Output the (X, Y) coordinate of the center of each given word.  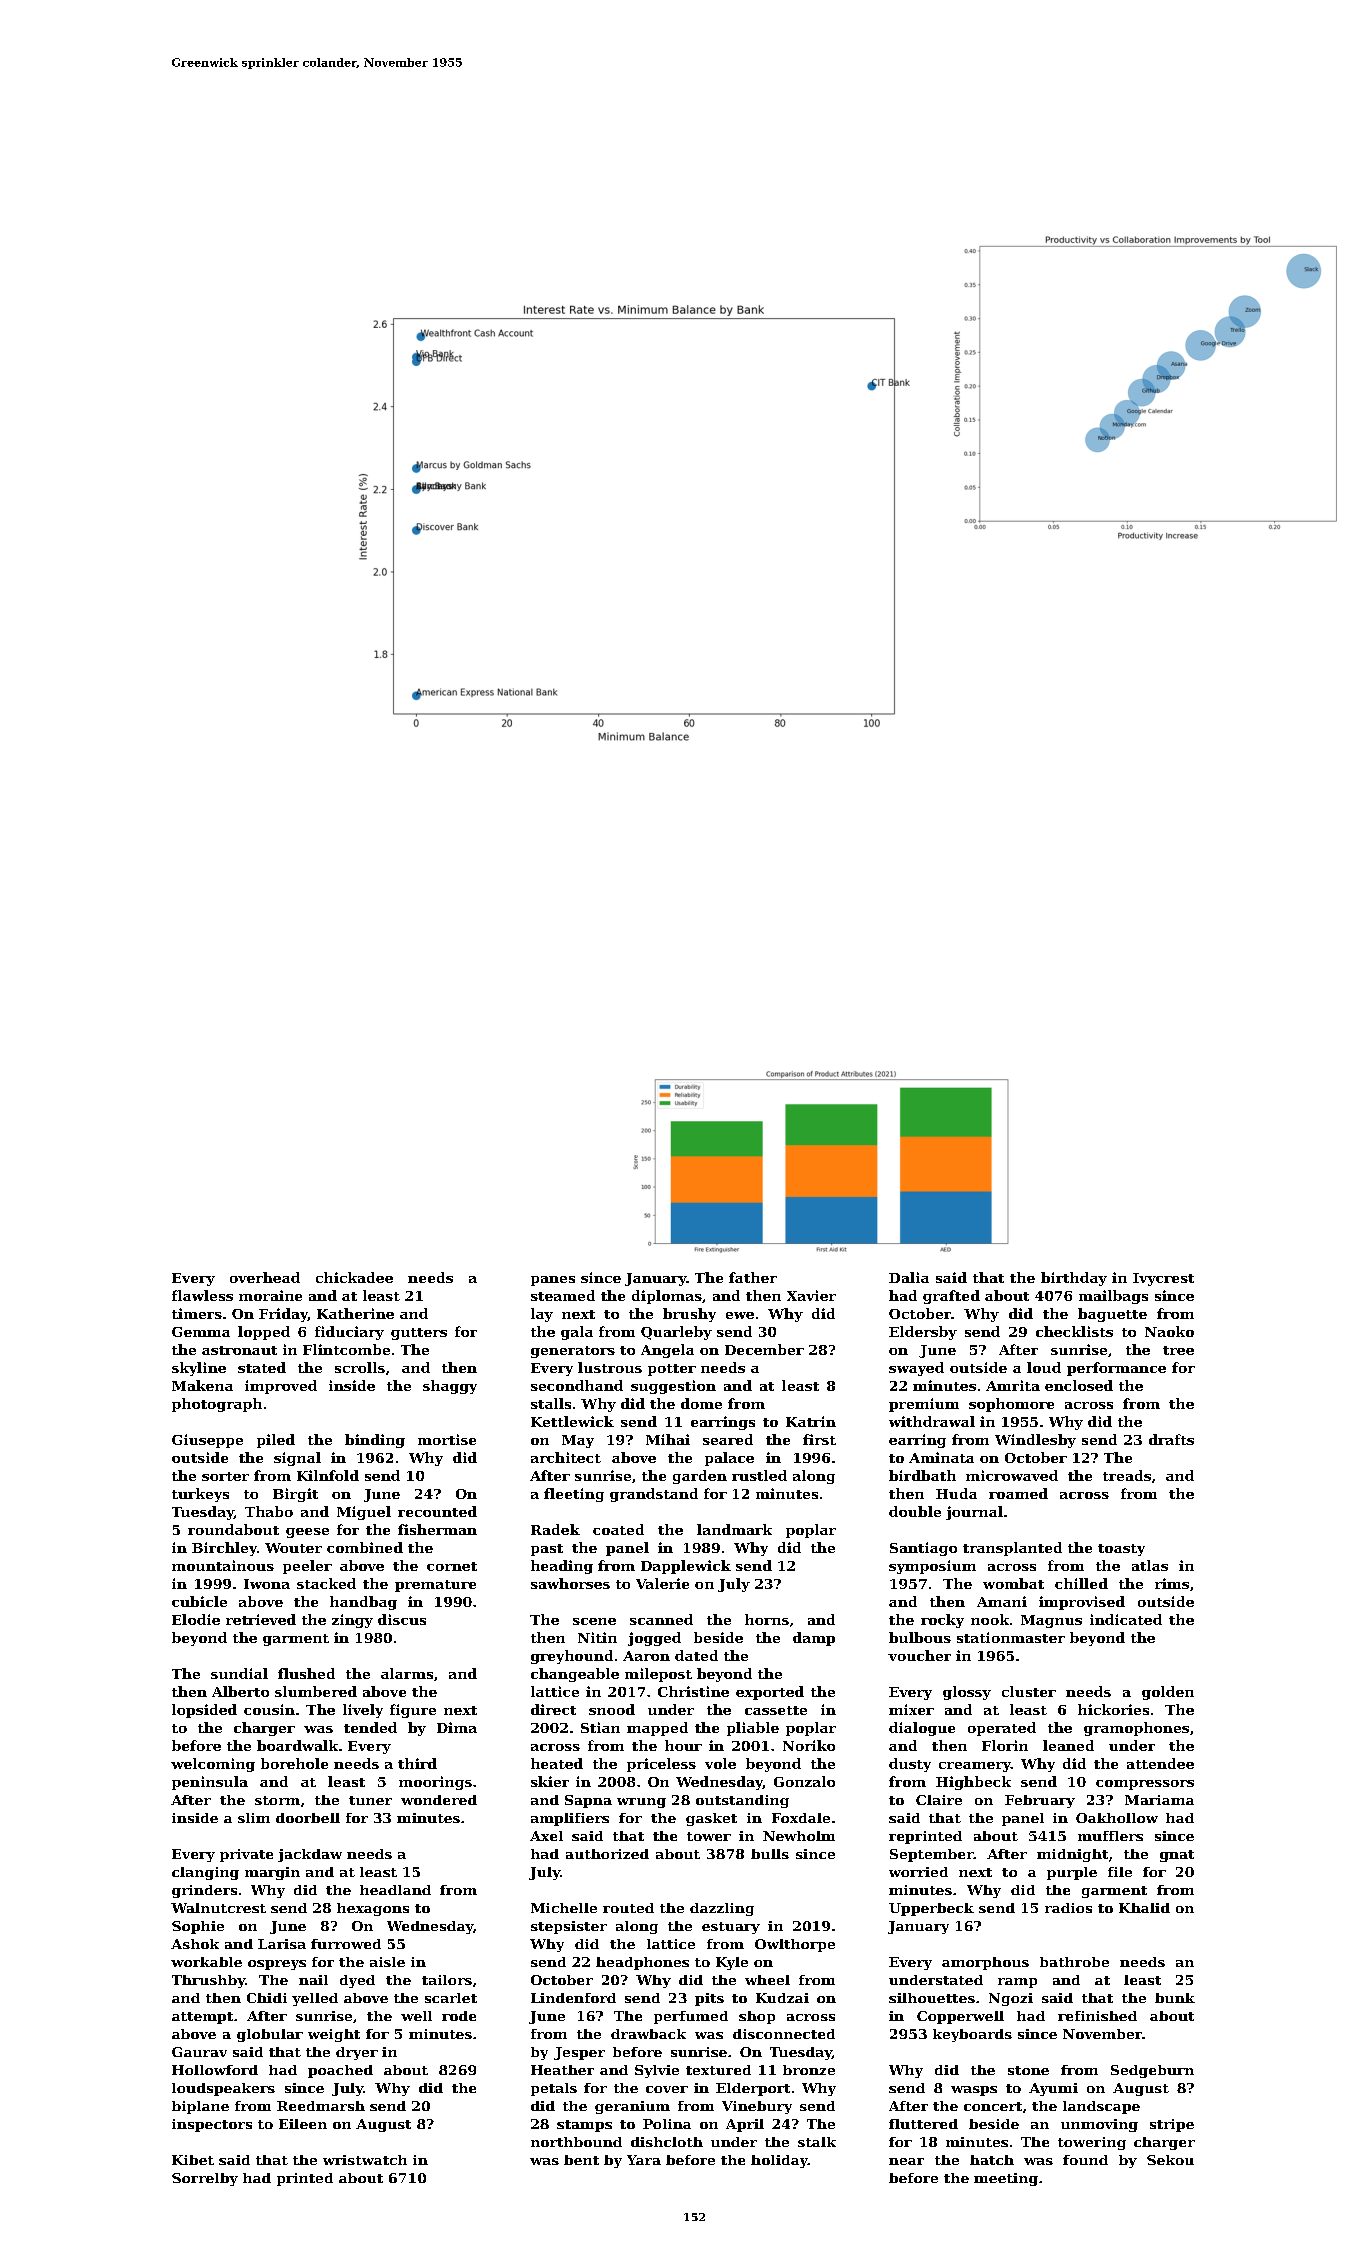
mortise (447, 1439)
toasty (1121, 1550)
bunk (1175, 1998)
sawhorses (570, 1583)
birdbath (922, 1475)
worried (918, 1872)
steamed (563, 1295)
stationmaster (1011, 1637)
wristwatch (365, 2160)
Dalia (909, 1277)
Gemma (201, 1332)
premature (435, 1586)
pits (709, 1999)
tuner (370, 1800)
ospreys (277, 1965)
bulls (770, 1854)
